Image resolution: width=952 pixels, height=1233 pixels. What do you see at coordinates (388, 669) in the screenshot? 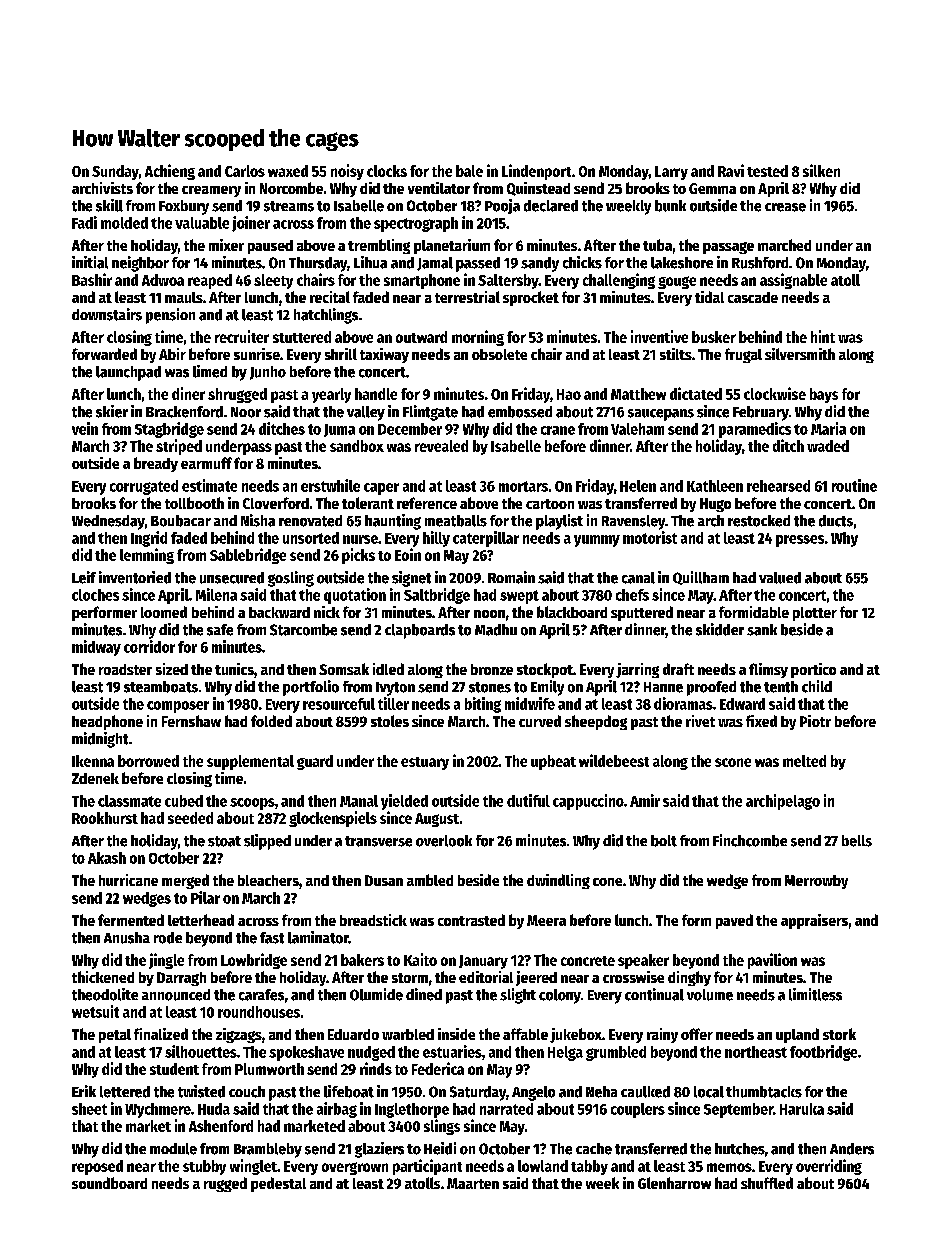
I see `idled` at bounding box center [388, 669].
